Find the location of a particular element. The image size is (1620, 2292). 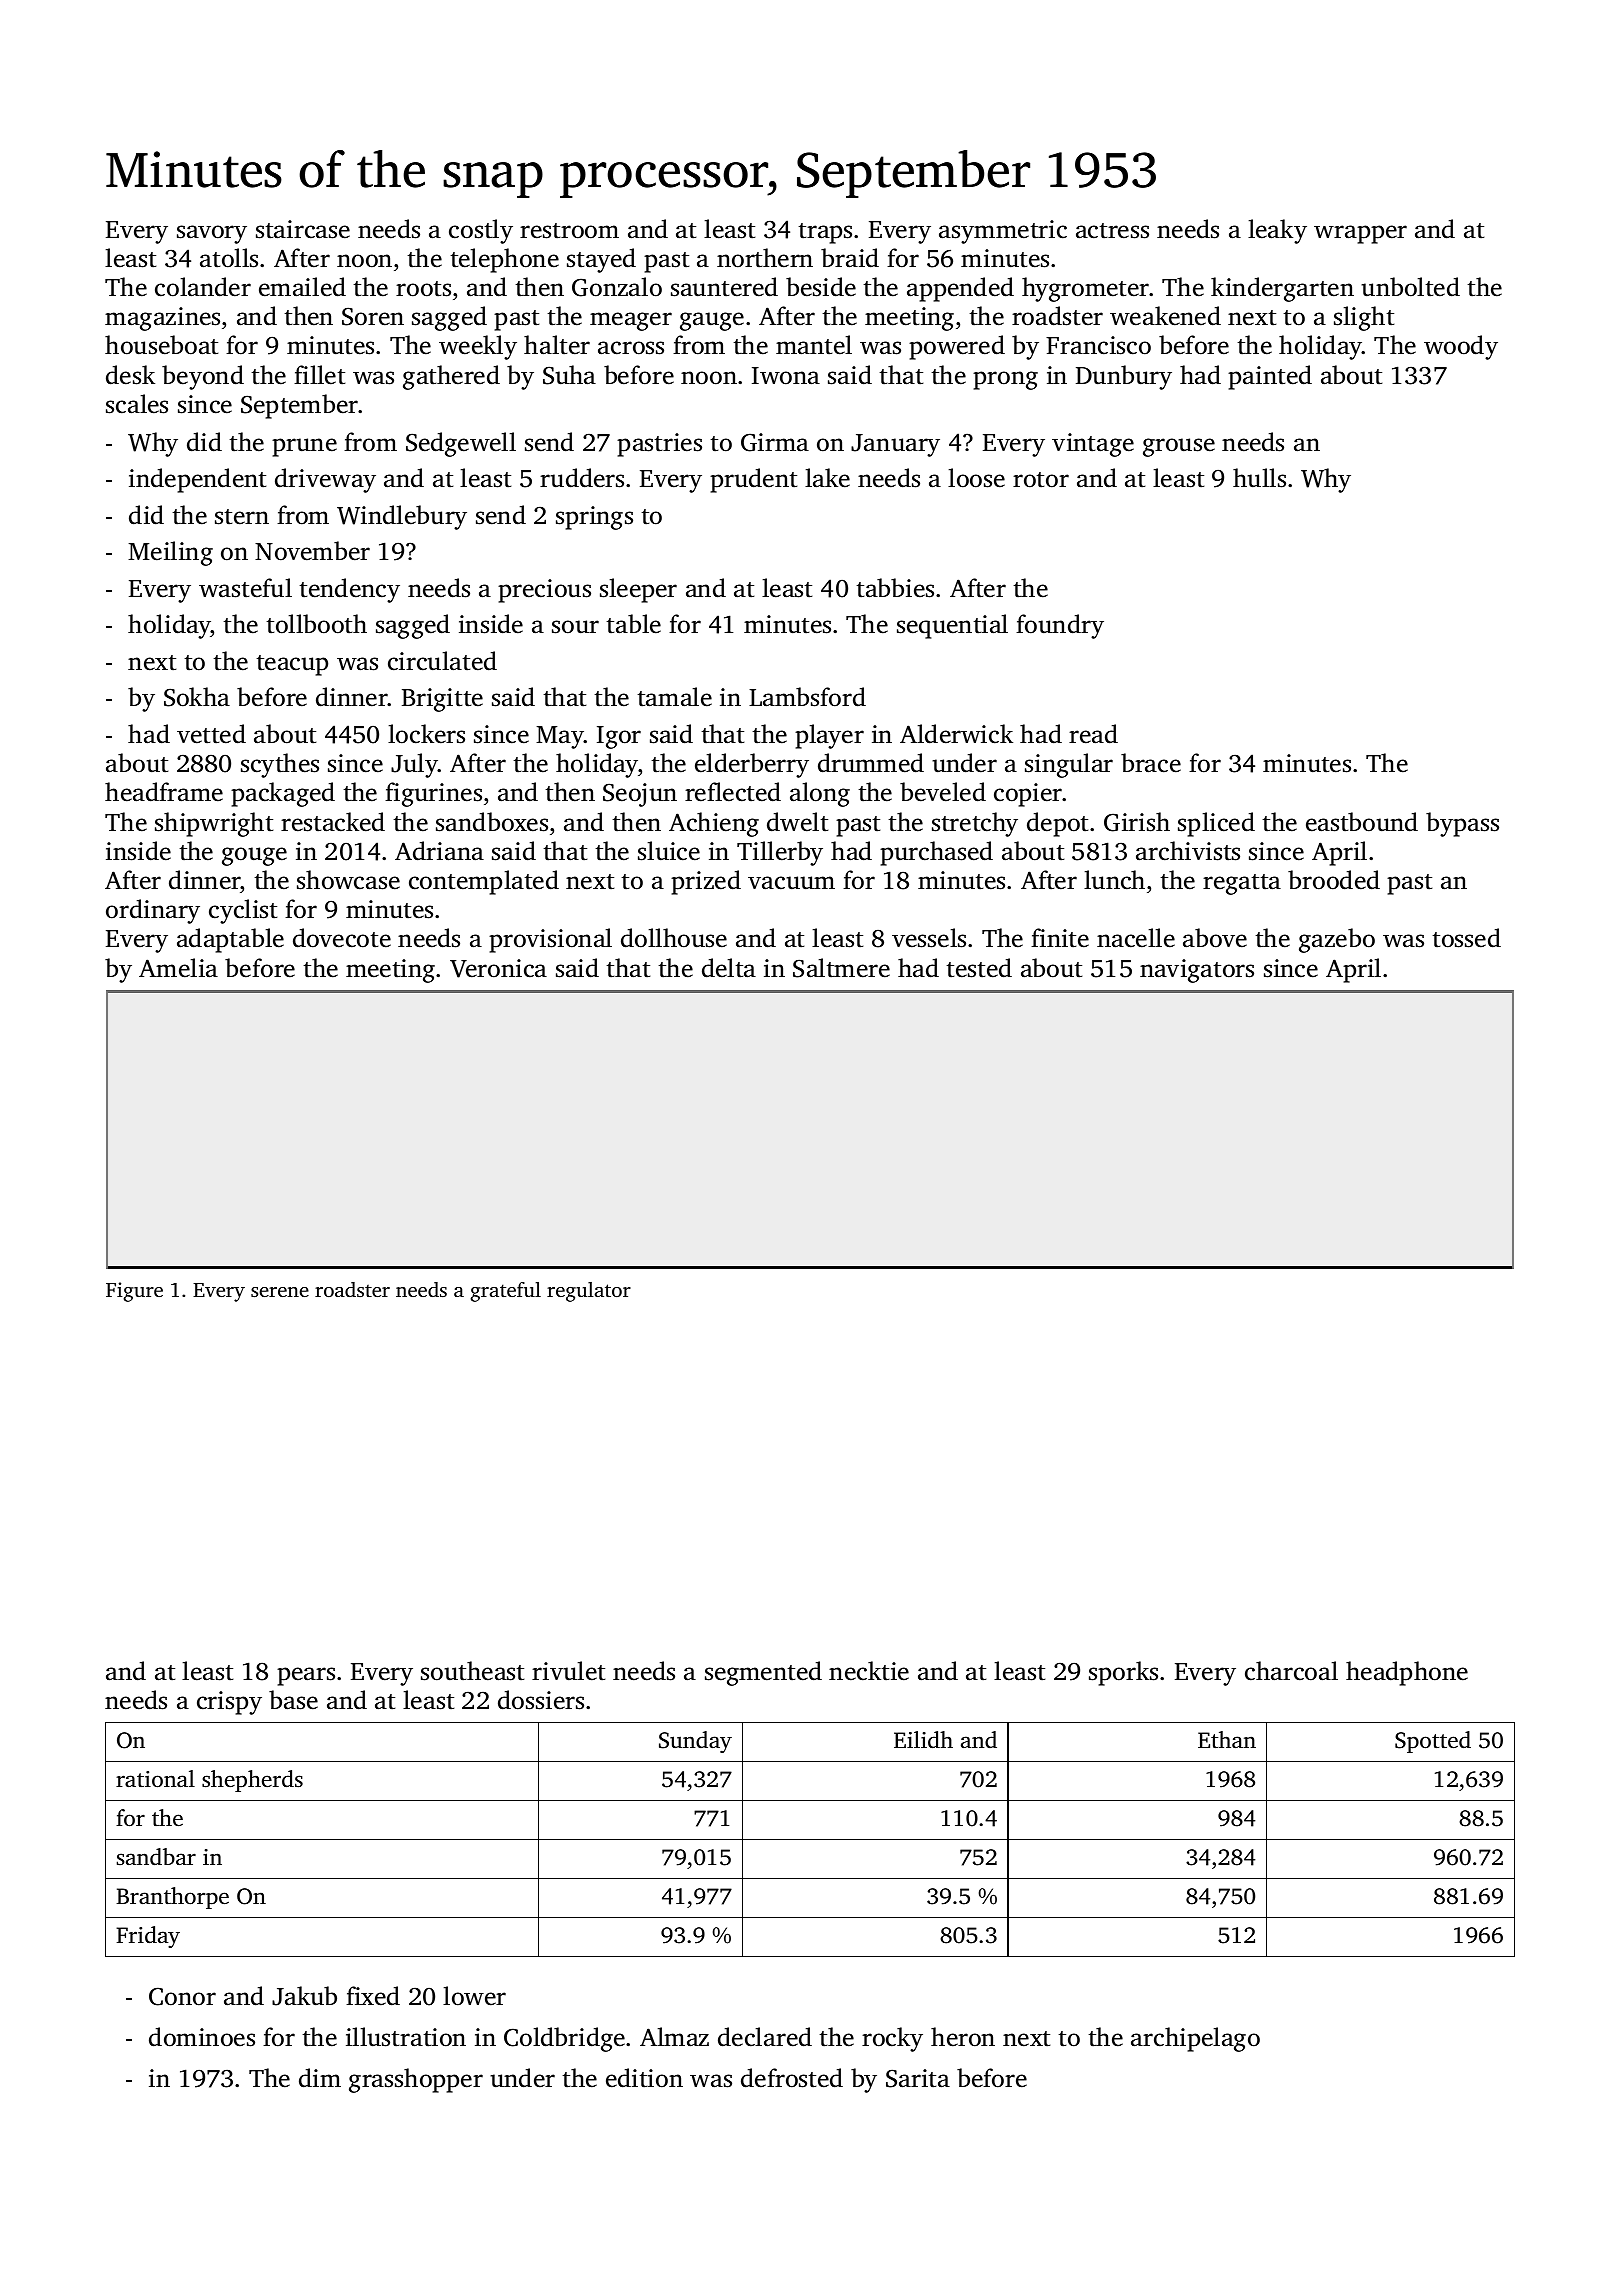

rational is located at coordinates (155, 1779).
